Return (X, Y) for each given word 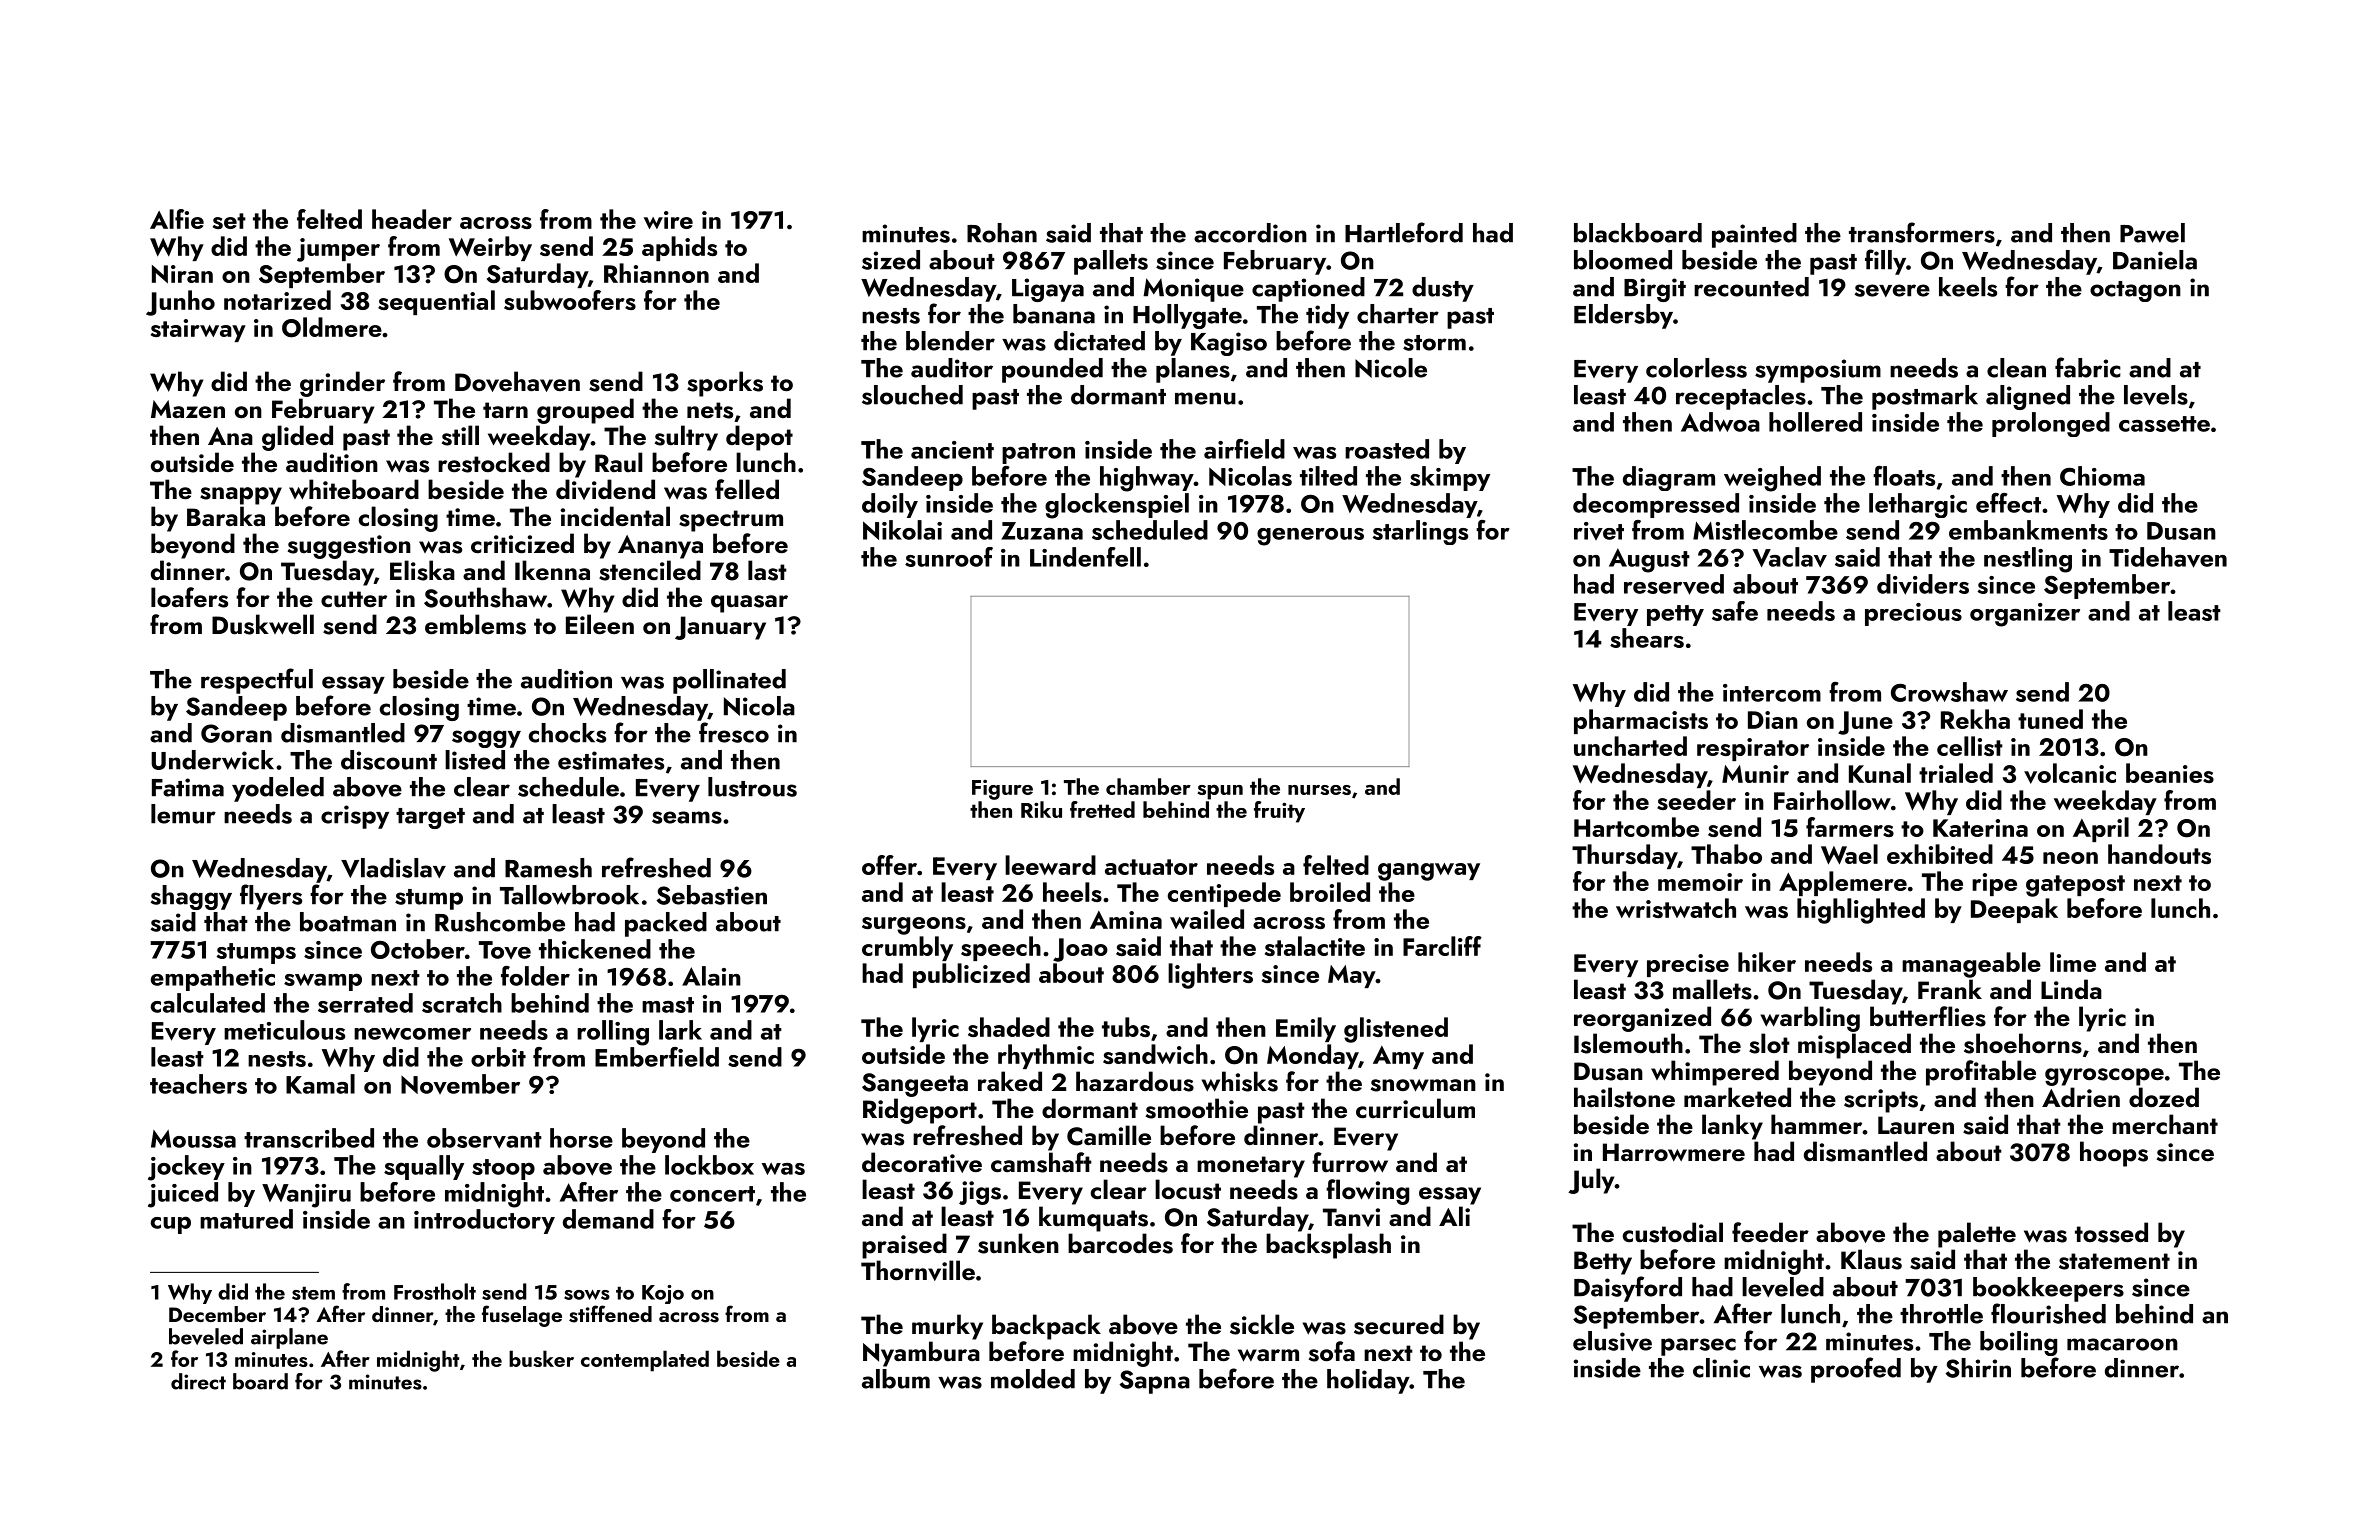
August (1649, 560)
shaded (1009, 1027)
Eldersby (1623, 316)
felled (747, 489)
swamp (323, 982)
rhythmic (1046, 1056)
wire (668, 220)
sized (891, 260)
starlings (1420, 532)
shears (1647, 638)
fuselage (522, 1316)
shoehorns (2023, 1043)
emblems (475, 624)
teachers (198, 1084)
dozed (2164, 1097)
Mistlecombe (1765, 530)
